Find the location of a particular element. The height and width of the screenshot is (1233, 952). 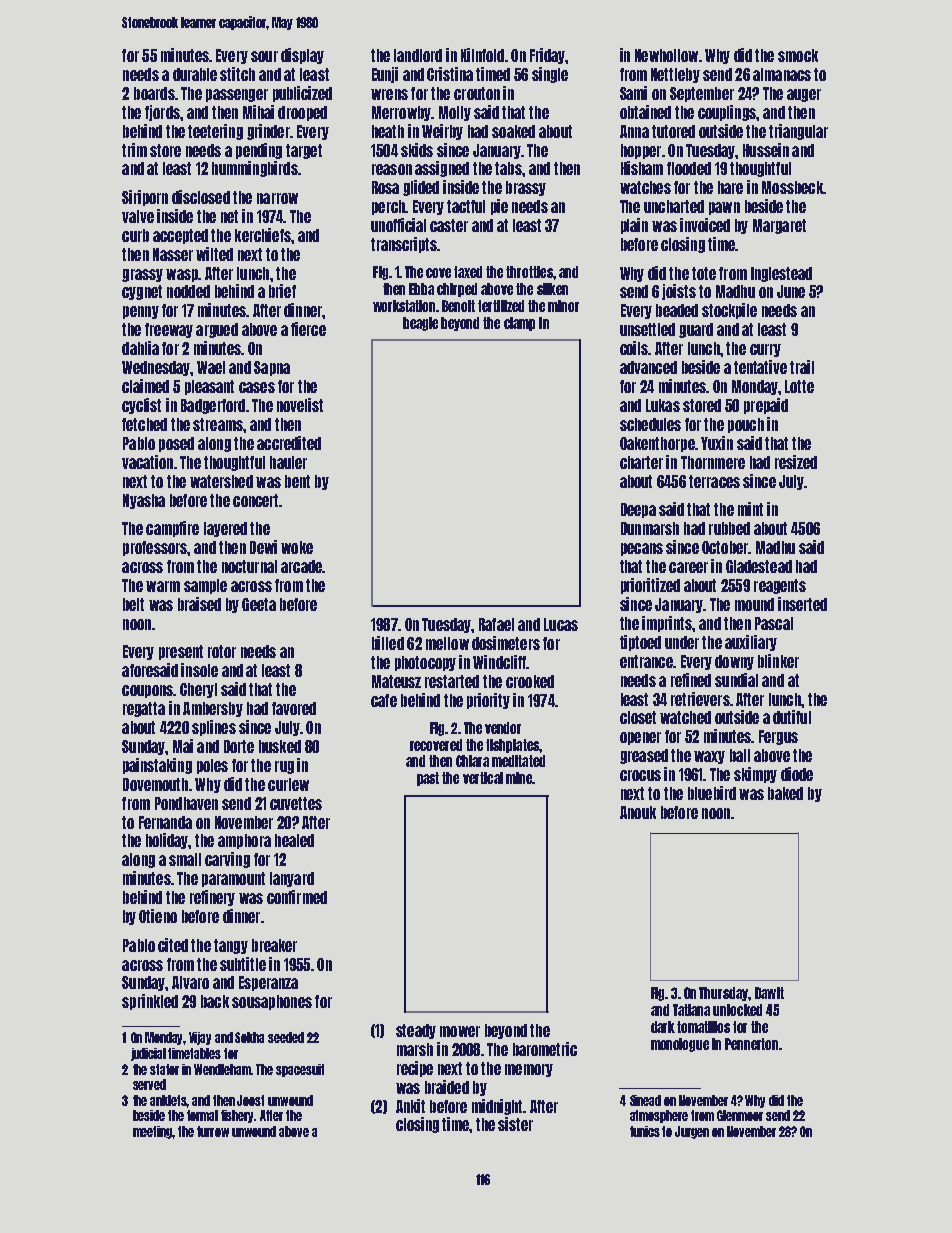

favored is located at coordinates (294, 708).
